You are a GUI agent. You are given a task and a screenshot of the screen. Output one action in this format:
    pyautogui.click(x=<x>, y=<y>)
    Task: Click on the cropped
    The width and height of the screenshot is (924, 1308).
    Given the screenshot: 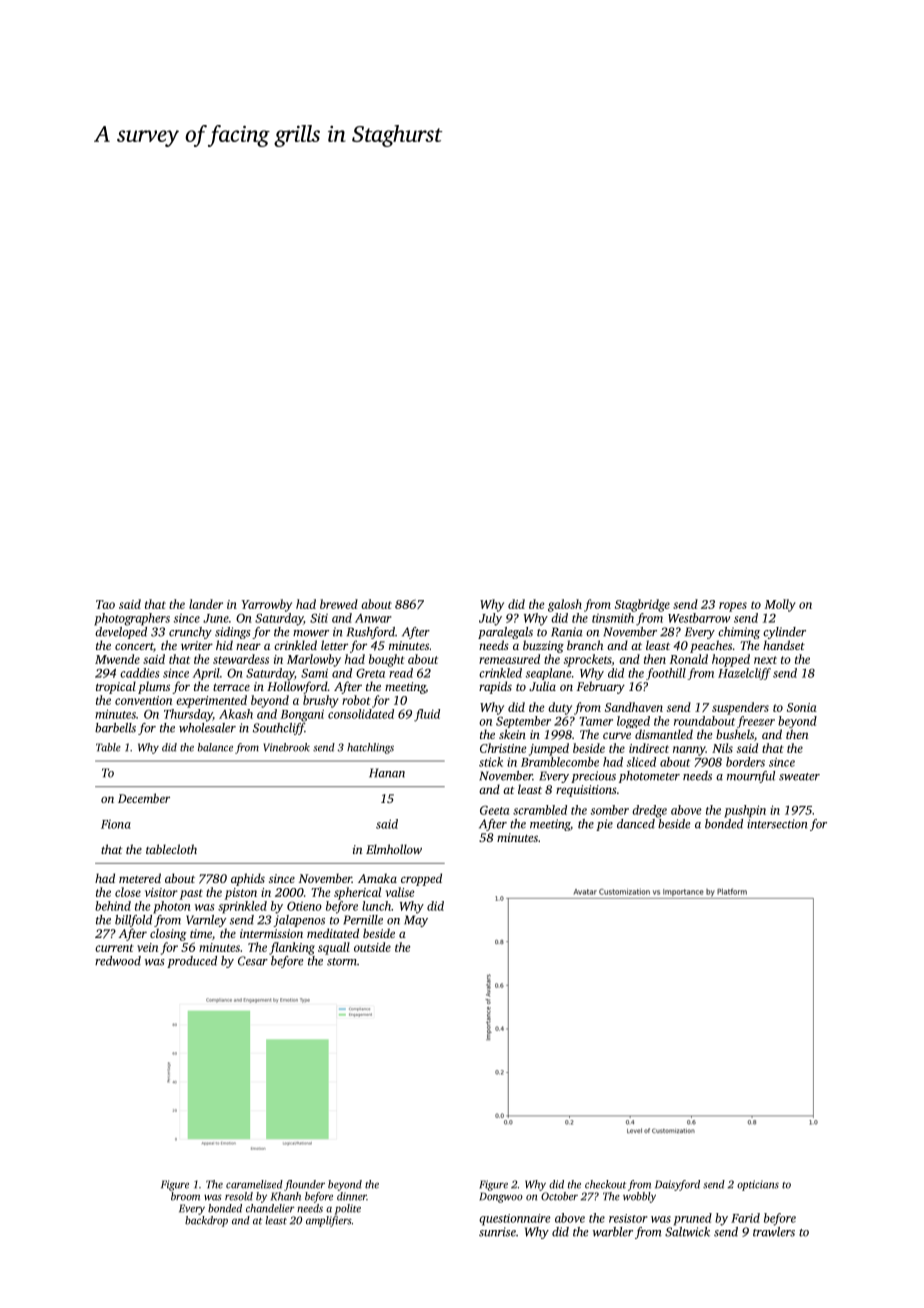 What is the action you would take?
    pyautogui.click(x=421, y=879)
